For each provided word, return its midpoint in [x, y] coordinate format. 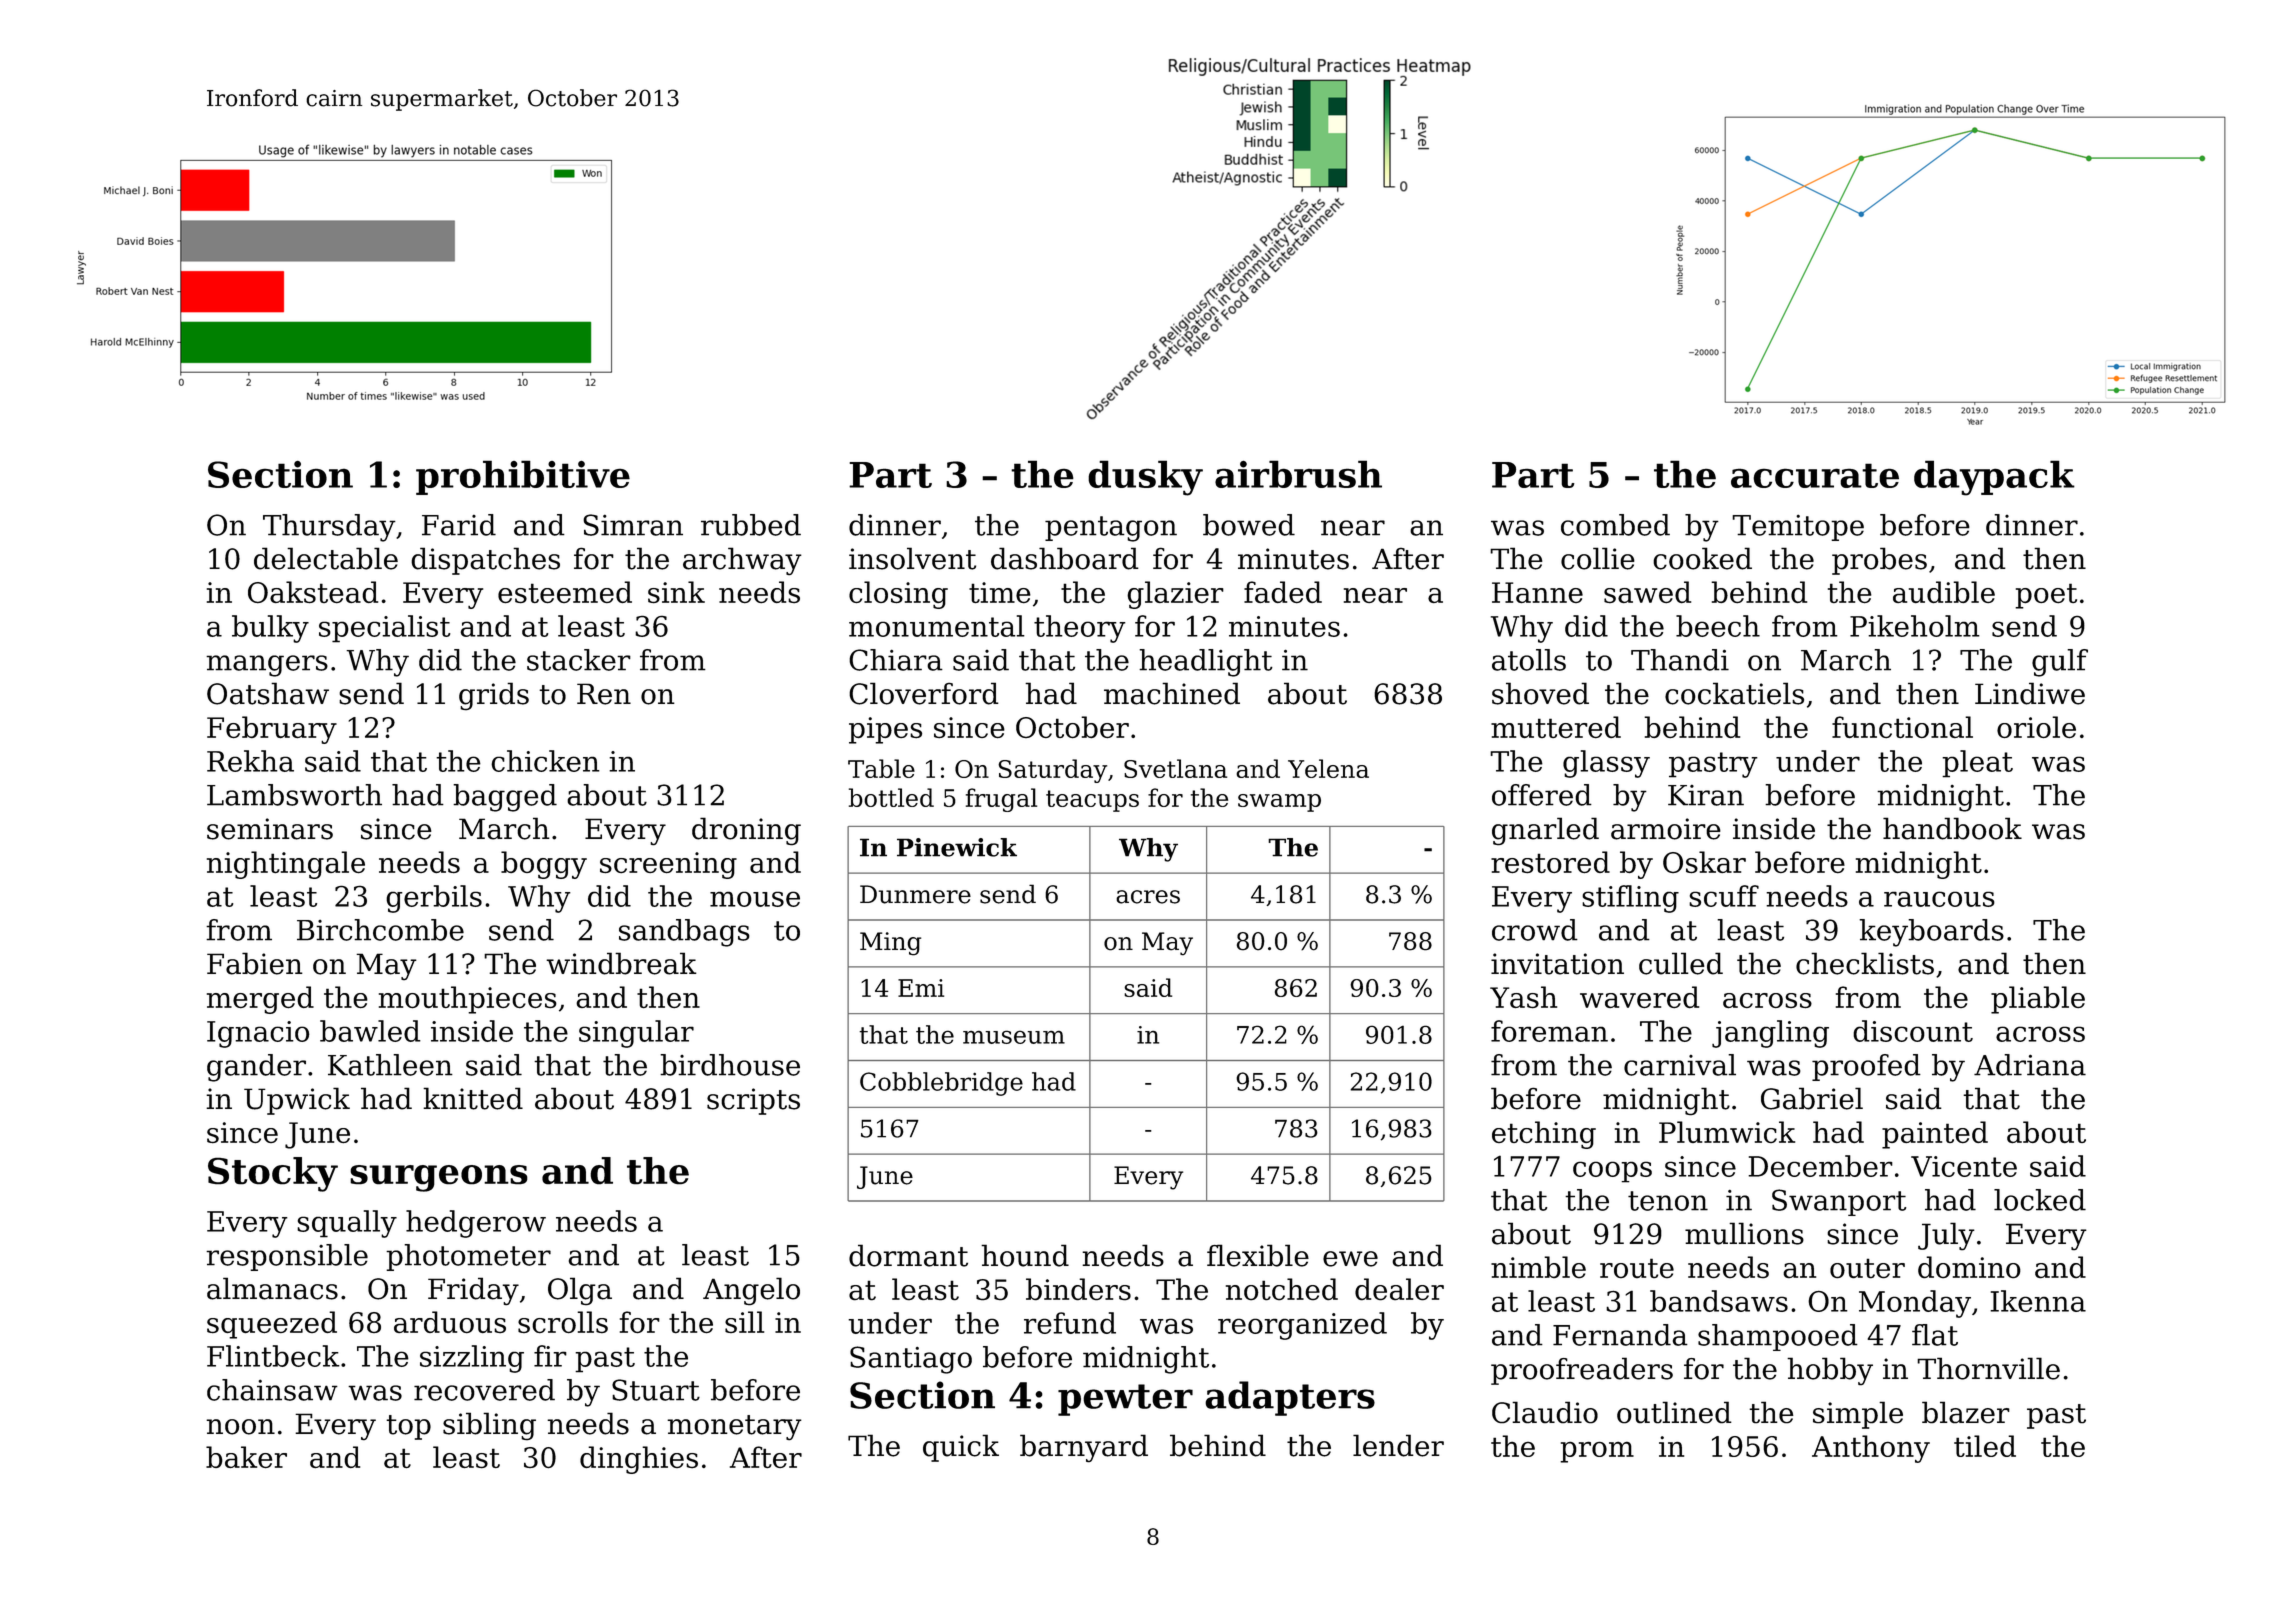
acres [1148, 897]
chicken [545, 761]
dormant [908, 1255]
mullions [1744, 1233]
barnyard [1084, 1448]
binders [1078, 1289]
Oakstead [313, 592]
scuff [1724, 896]
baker [246, 1457]
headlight [1206, 663]
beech [1718, 626]
